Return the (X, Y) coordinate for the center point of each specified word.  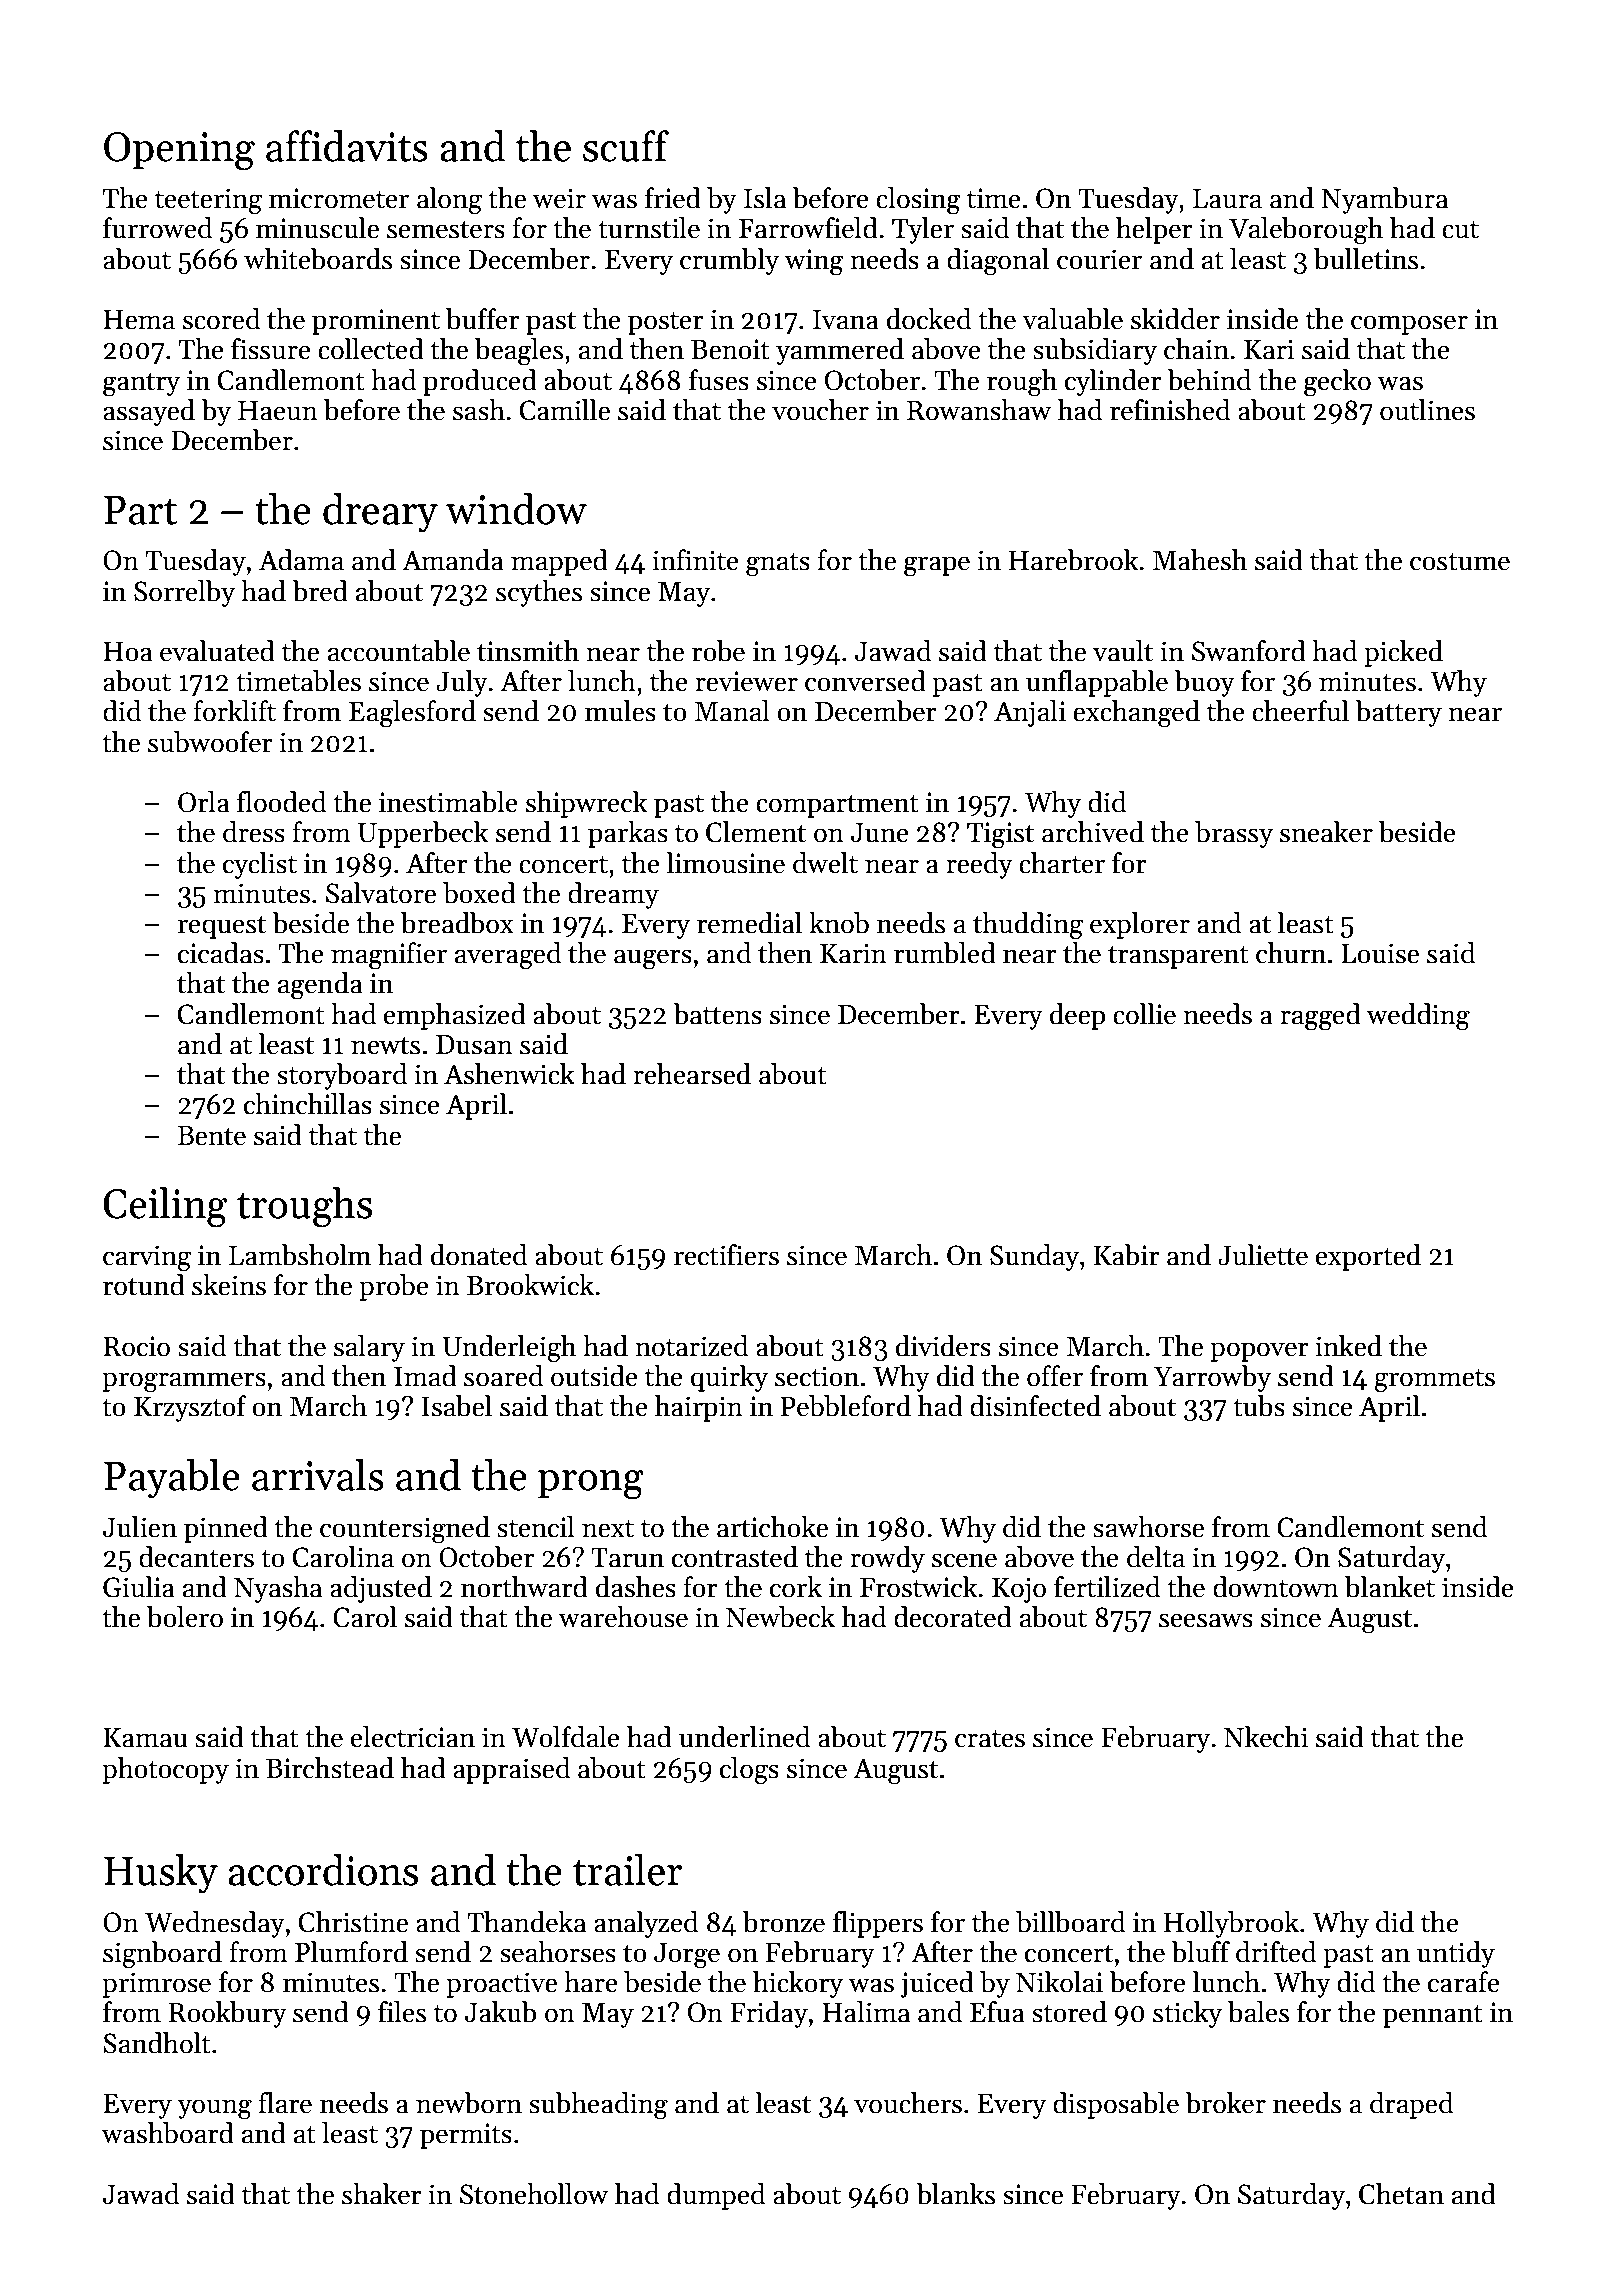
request (222, 927)
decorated (953, 1617)
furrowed (157, 228)
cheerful (1300, 711)
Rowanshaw (979, 410)
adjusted (381, 1589)
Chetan (1401, 2194)
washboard (167, 2133)
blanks (955, 2194)
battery (1398, 713)
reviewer (746, 681)
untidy (1456, 1954)
